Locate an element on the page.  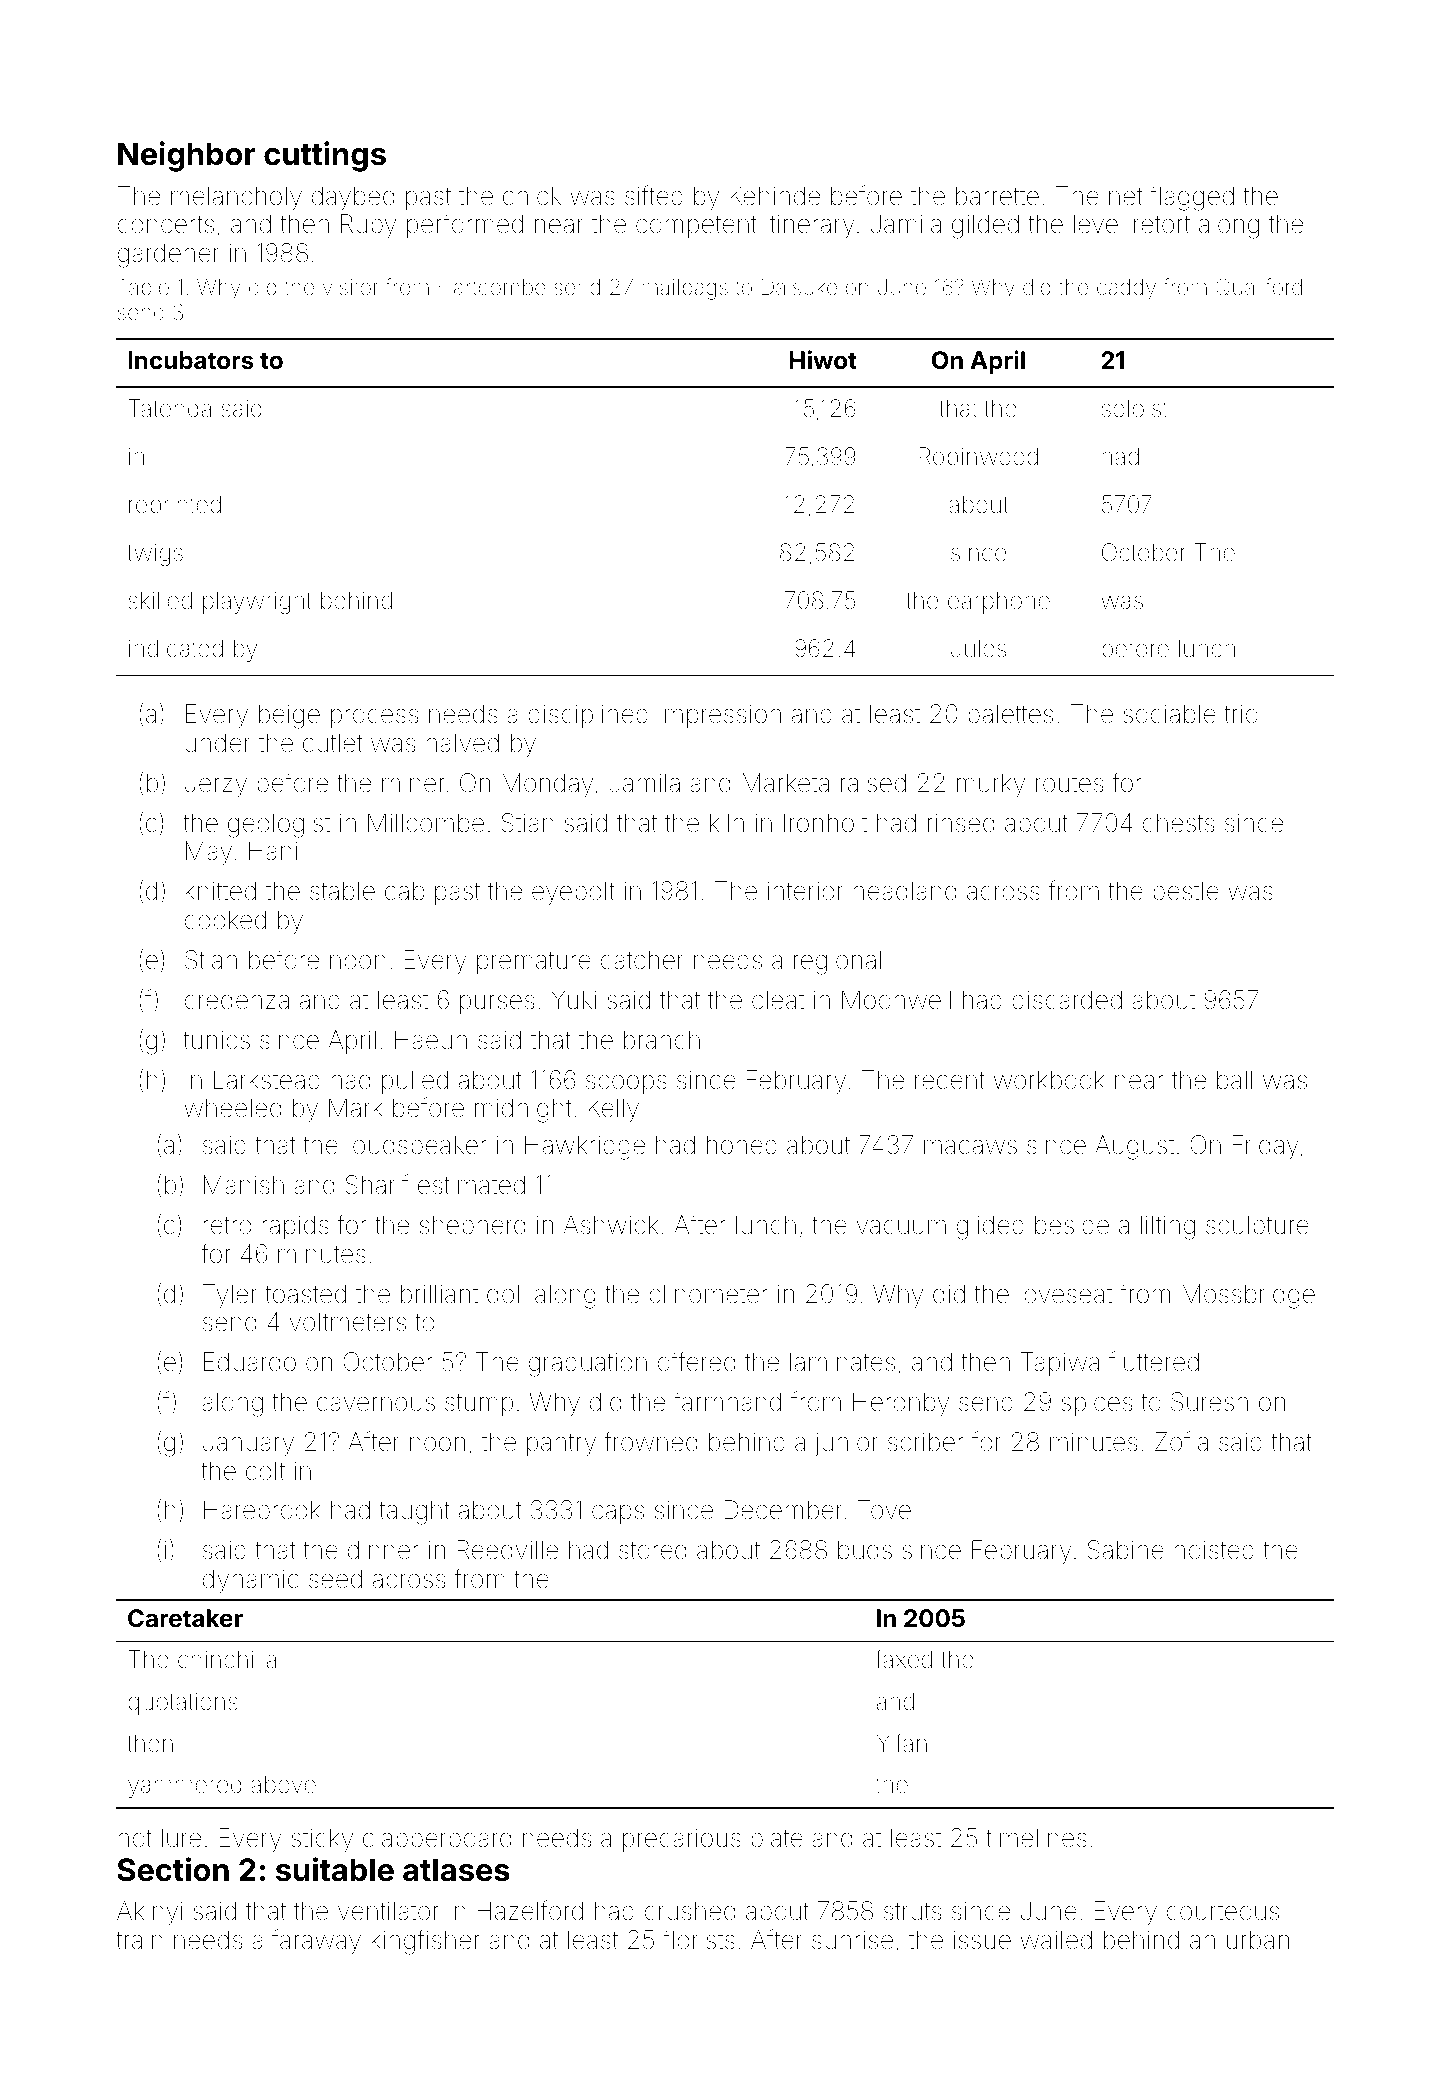
cooked is located at coordinates (225, 920).
